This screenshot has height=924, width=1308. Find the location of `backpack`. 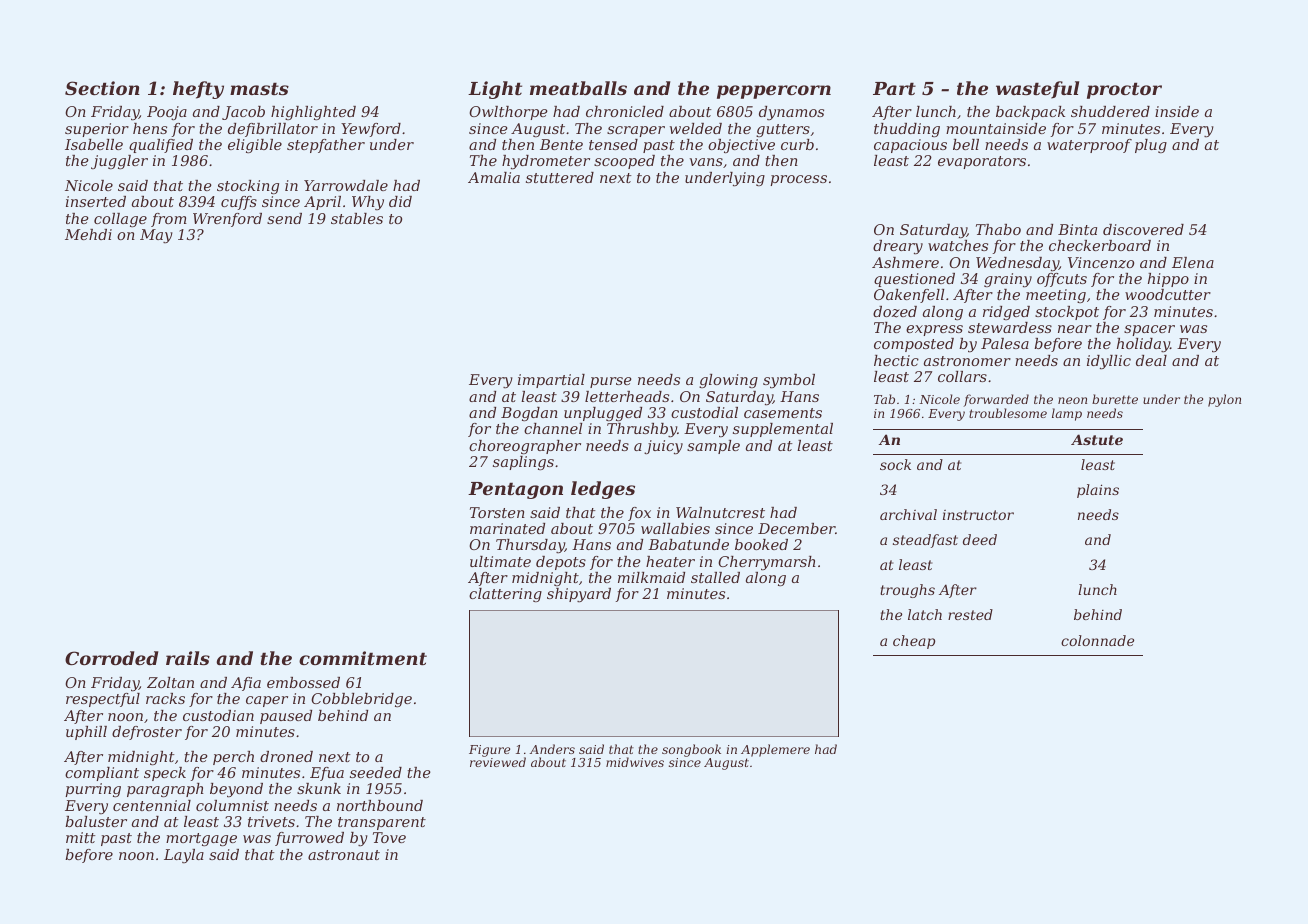

backpack is located at coordinates (1030, 113).
